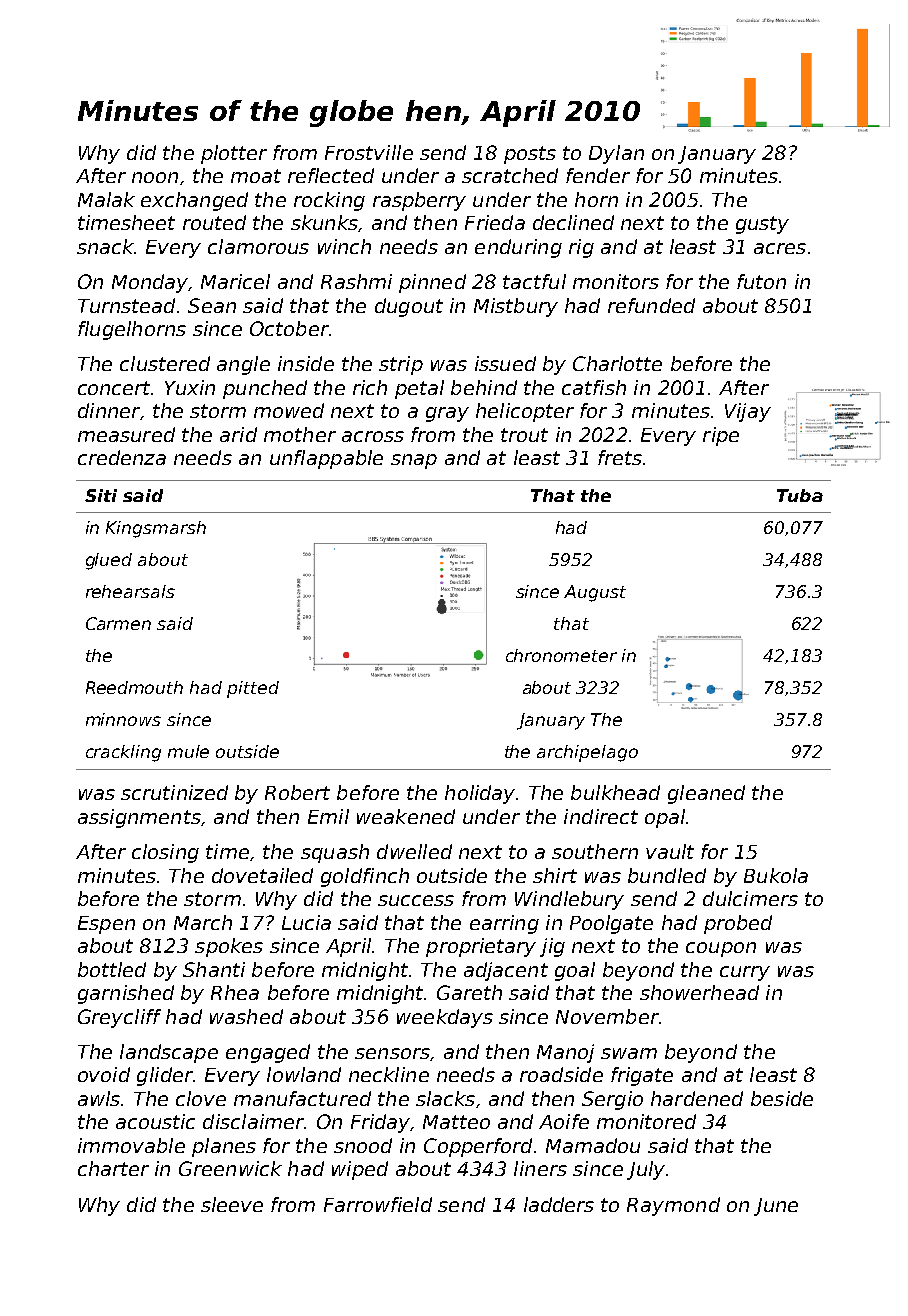  What do you see at coordinates (745, 973) in the page?
I see `curry` at bounding box center [745, 973].
